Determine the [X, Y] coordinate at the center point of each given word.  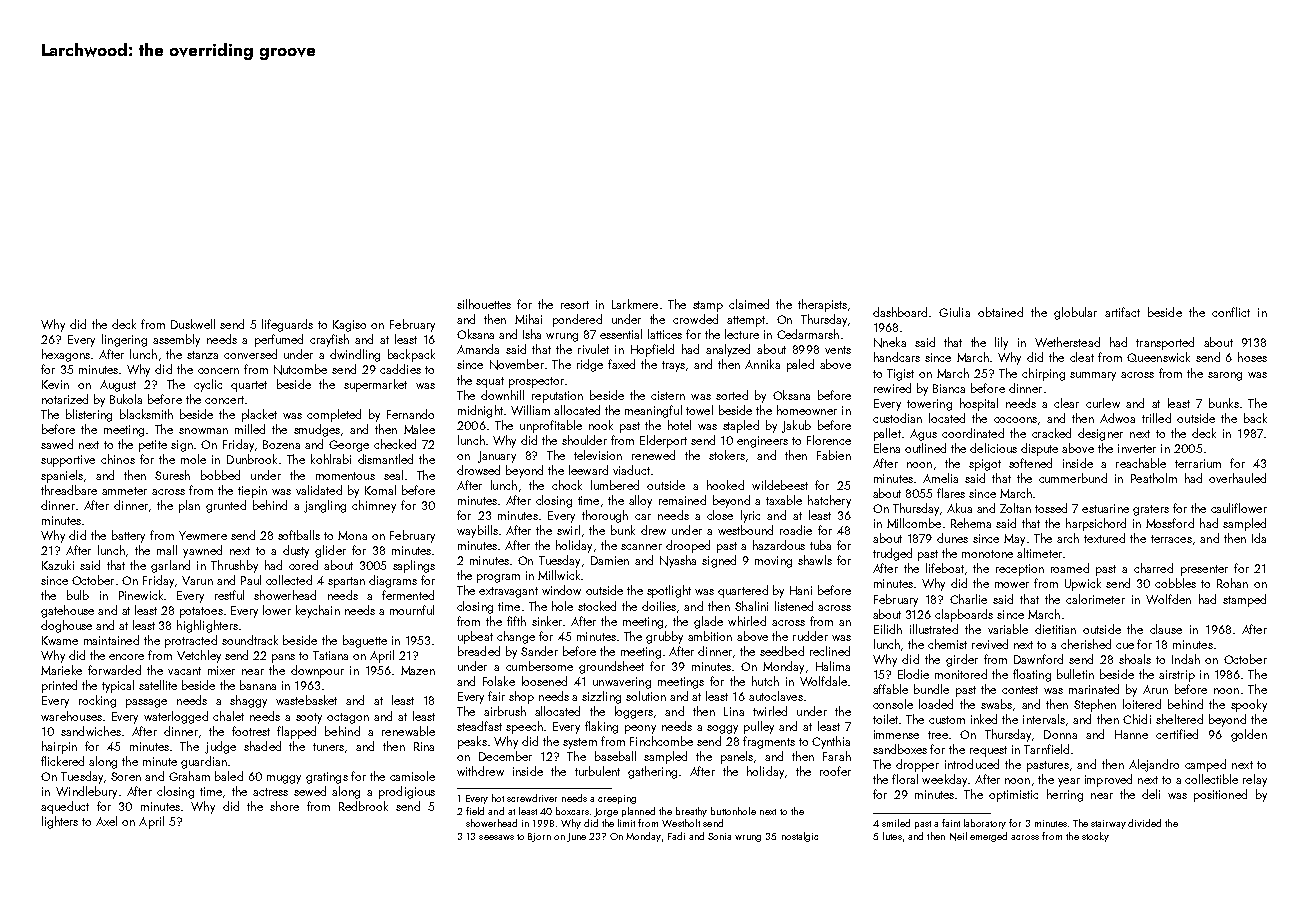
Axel [106, 821]
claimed [749, 304]
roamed [1070, 568]
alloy [640, 501]
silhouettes [484, 304]
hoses [1252, 357]
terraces [1171, 539]
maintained [111, 640]
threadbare [69, 490]
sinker [547, 621]
